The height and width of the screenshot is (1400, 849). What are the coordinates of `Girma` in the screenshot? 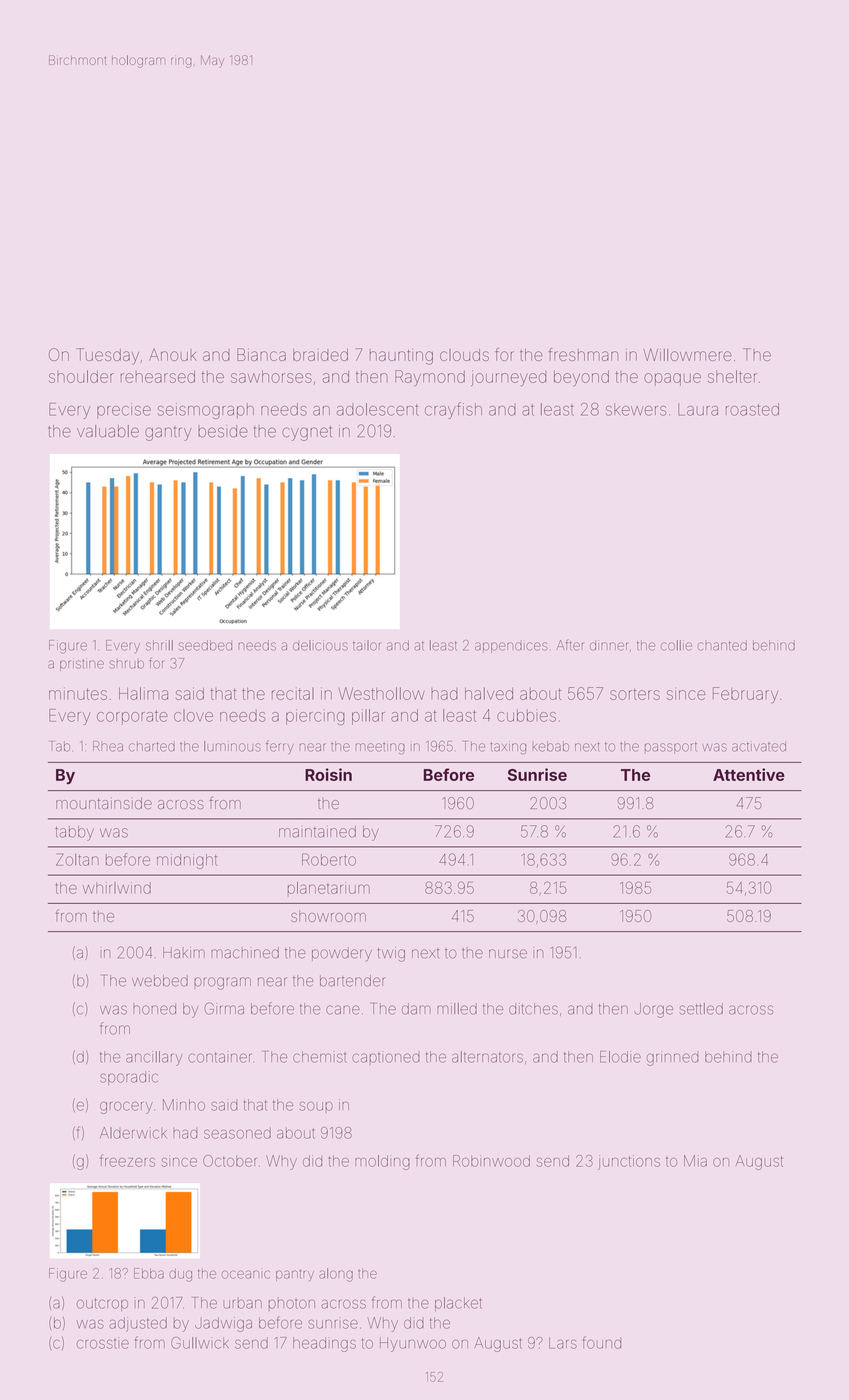 It's located at (224, 1008).
